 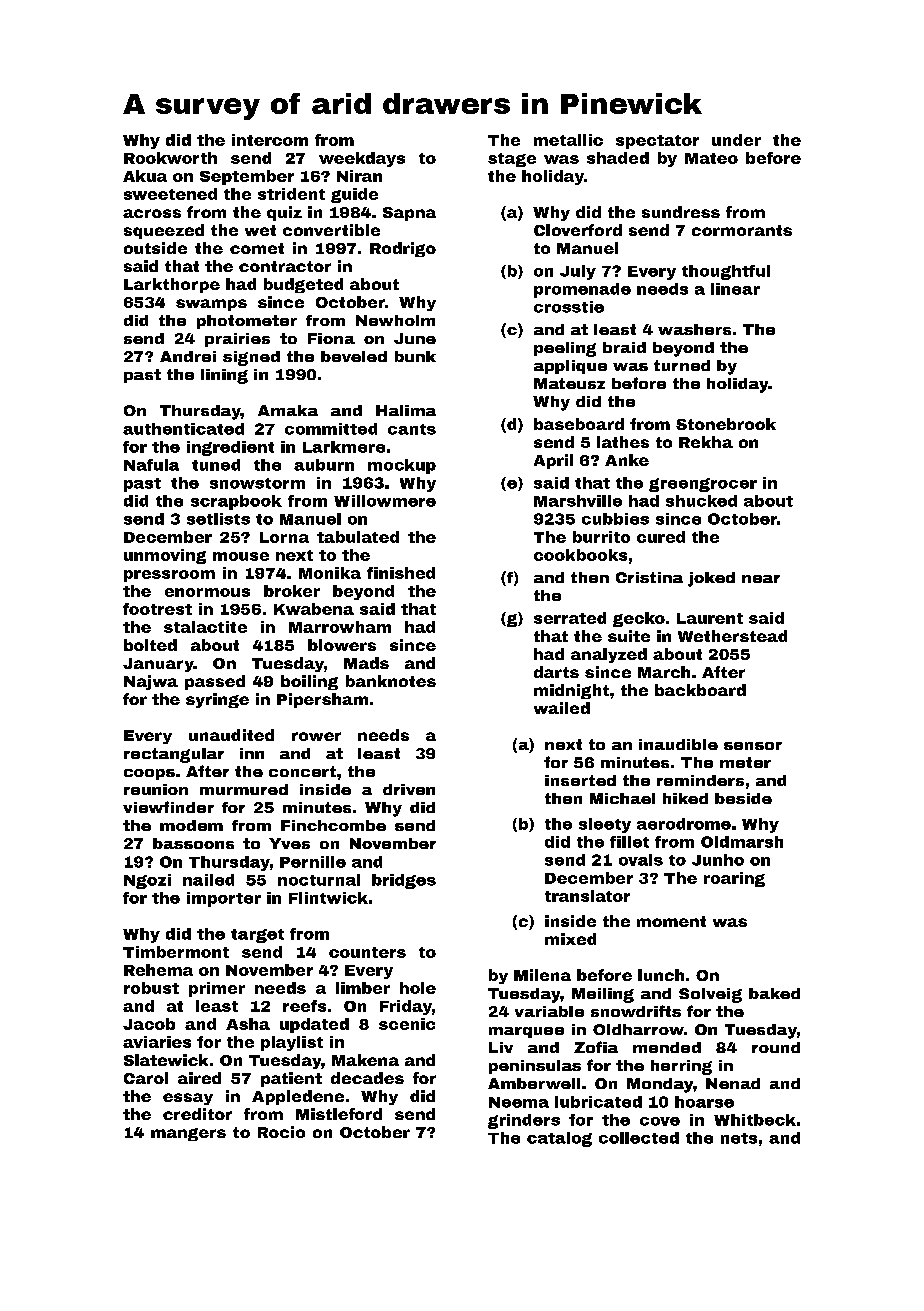 I want to click on joked, so click(x=711, y=579).
